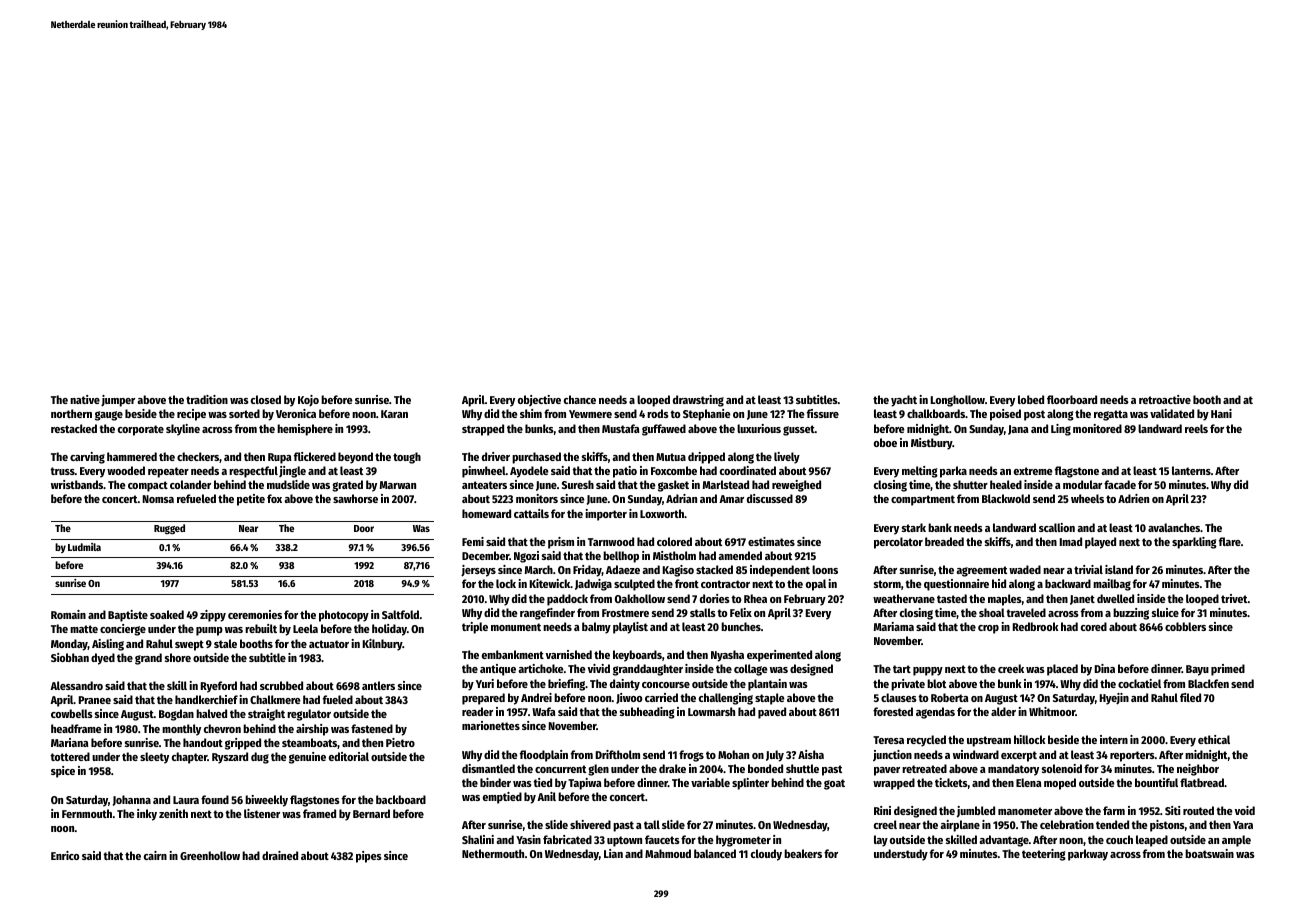 The width and height of the image is (1308, 924). Describe the element at coordinates (281, 685) in the image. I see `scrubbed` at that location.
